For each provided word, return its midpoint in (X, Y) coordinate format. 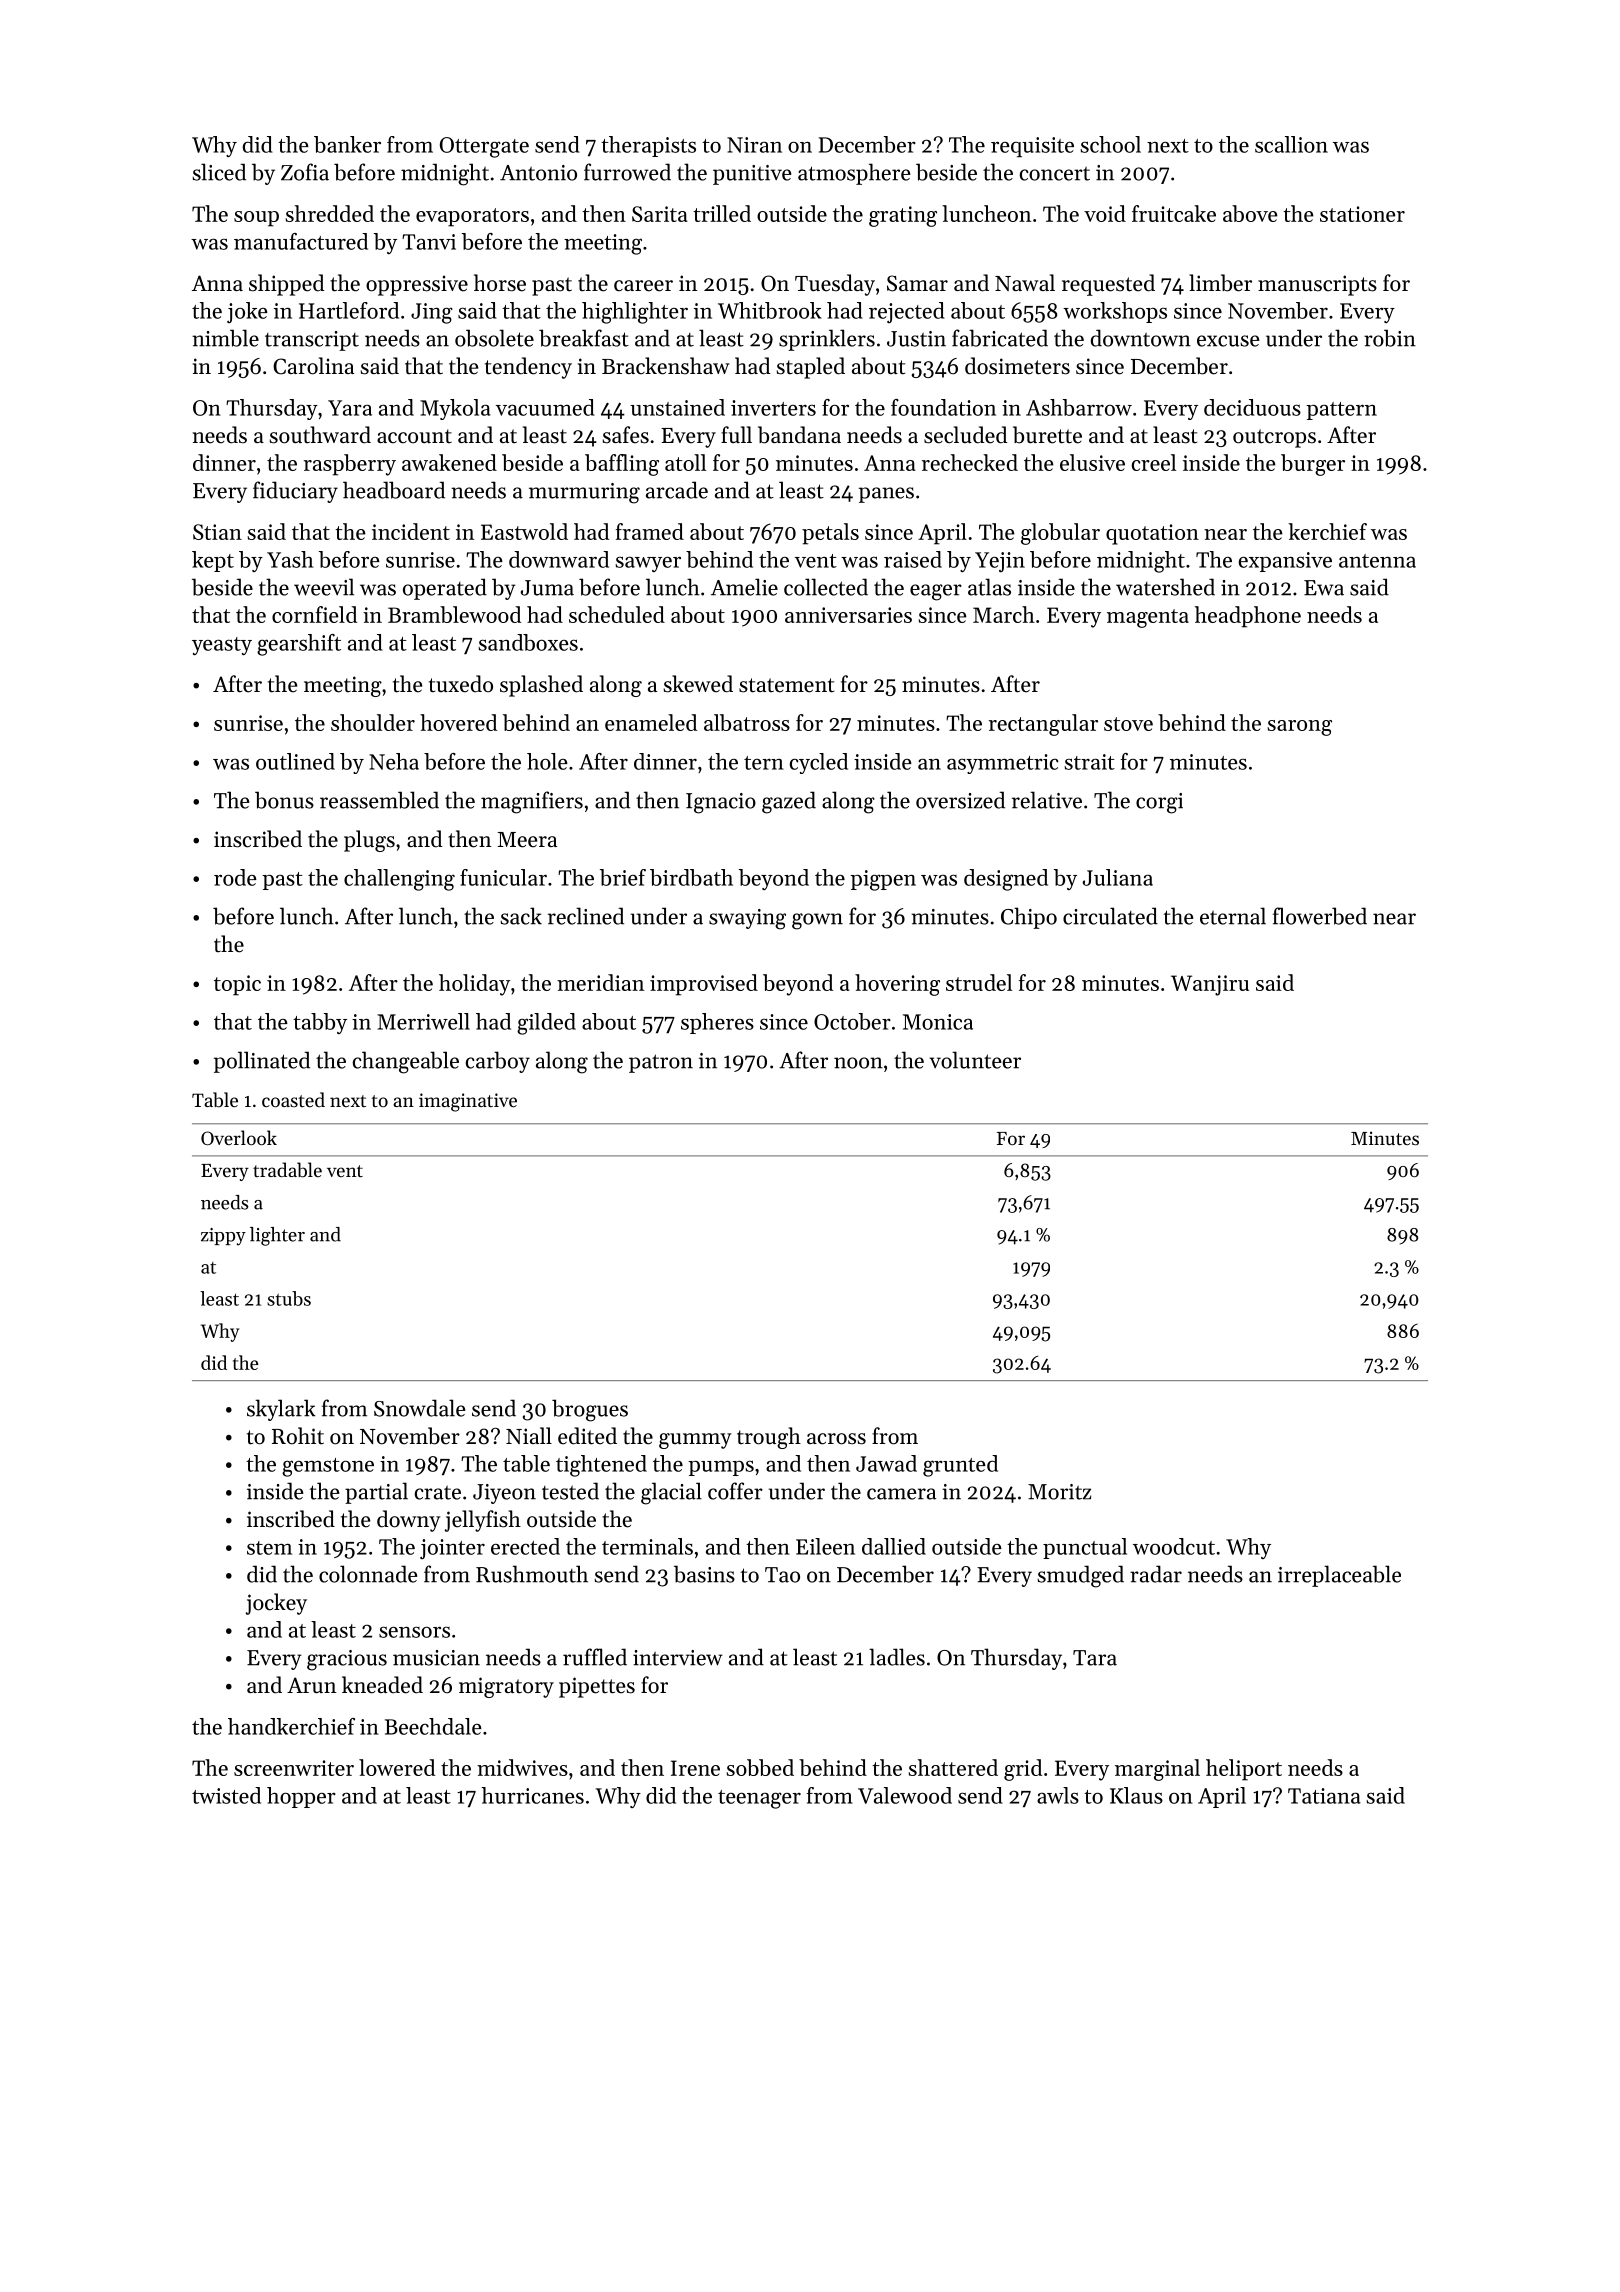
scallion (1291, 144)
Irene (695, 1768)
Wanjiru (1210, 985)
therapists (648, 146)
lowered (397, 1767)
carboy (498, 1062)
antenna (1377, 561)
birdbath (691, 877)
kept (213, 561)
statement (786, 685)
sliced (219, 172)
